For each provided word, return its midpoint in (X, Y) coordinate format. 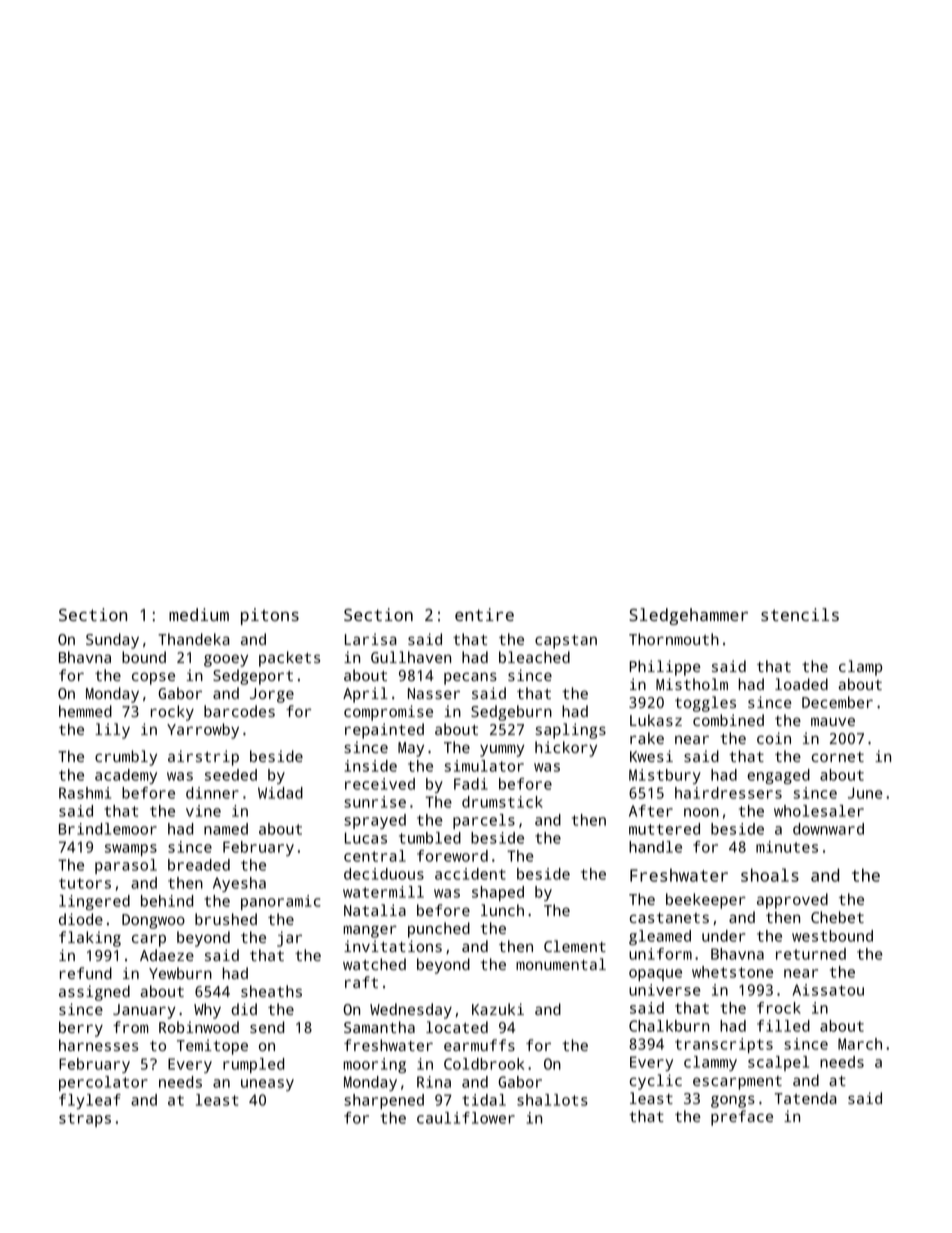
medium (199, 614)
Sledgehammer (688, 616)
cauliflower (466, 1118)
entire (484, 614)
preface (742, 1118)
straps (85, 1120)
